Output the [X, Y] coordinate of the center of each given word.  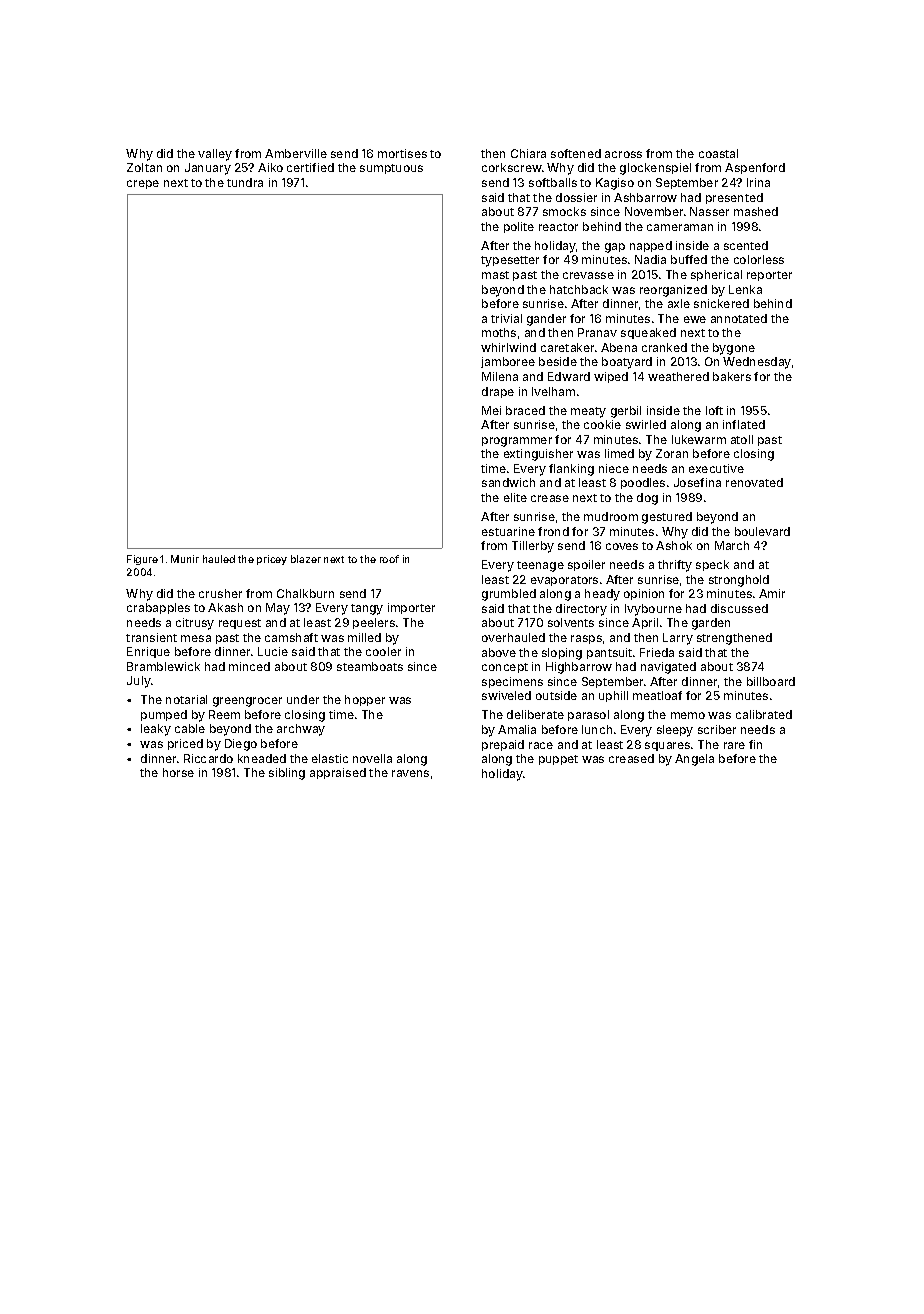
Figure [142, 560]
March [732, 545]
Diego [241, 745]
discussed [739, 608]
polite [519, 227]
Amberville [296, 153]
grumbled [509, 595]
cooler [383, 651]
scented [746, 245]
